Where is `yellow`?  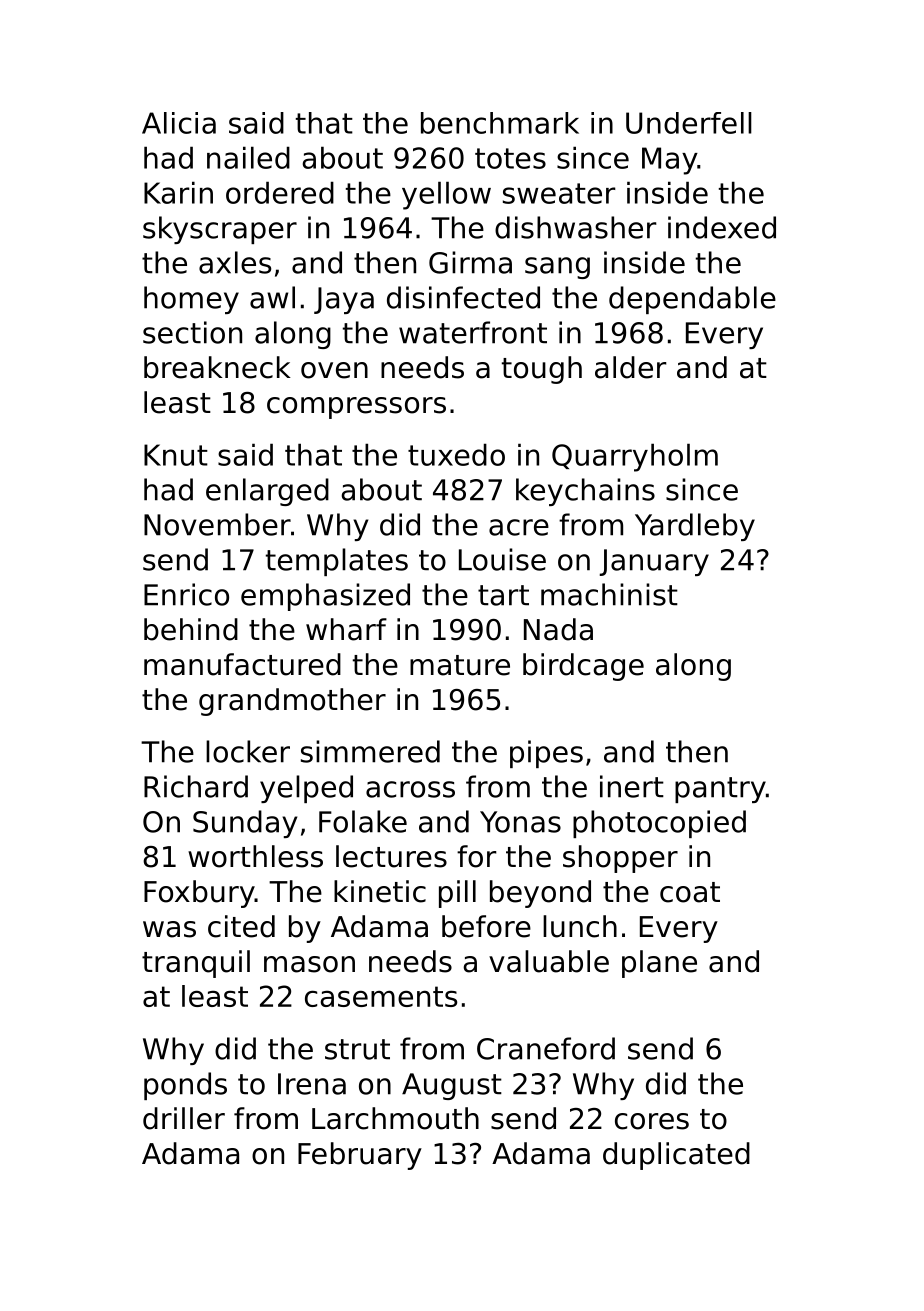
yellow is located at coordinates (446, 195).
